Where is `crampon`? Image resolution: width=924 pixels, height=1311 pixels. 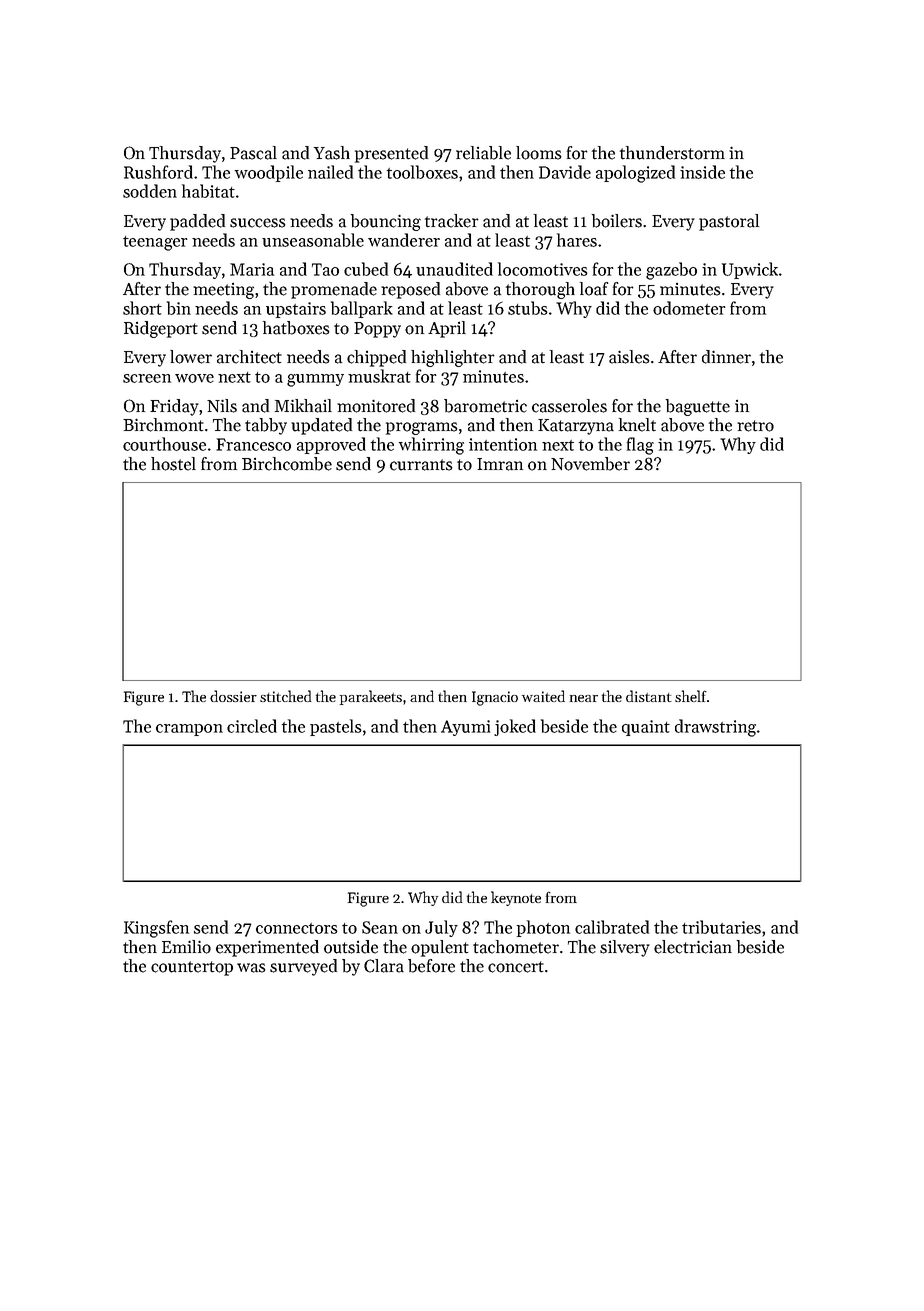 crampon is located at coordinates (189, 730).
